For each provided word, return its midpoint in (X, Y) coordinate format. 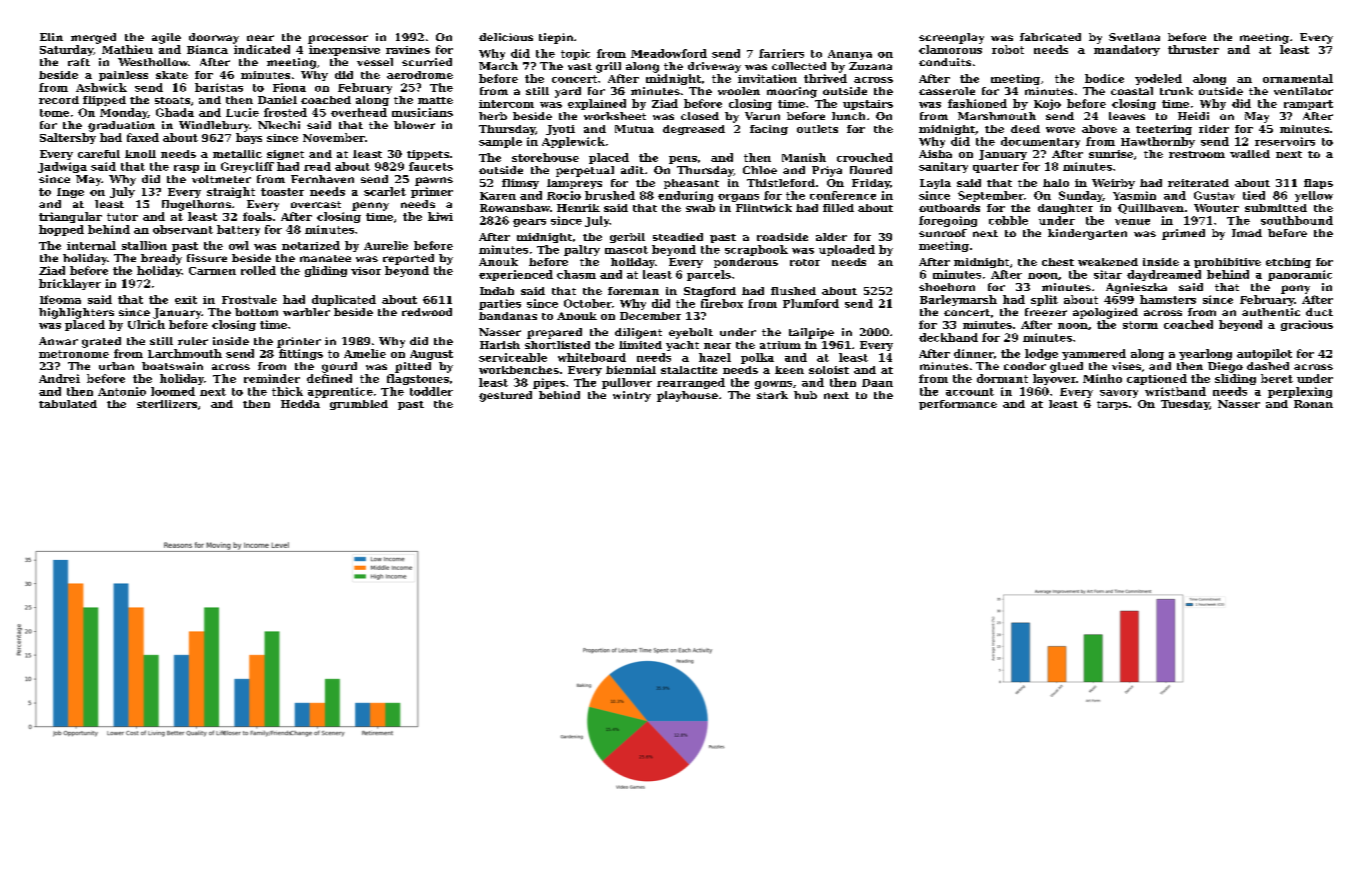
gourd (339, 367)
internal (91, 245)
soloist (829, 370)
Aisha (935, 154)
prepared (554, 333)
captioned (1157, 379)
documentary (1040, 142)
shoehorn (947, 287)
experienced (516, 275)
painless (123, 76)
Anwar (58, 341)
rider (1214, 129)
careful (99, 154)
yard (568, 92)
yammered (1094, 354)
